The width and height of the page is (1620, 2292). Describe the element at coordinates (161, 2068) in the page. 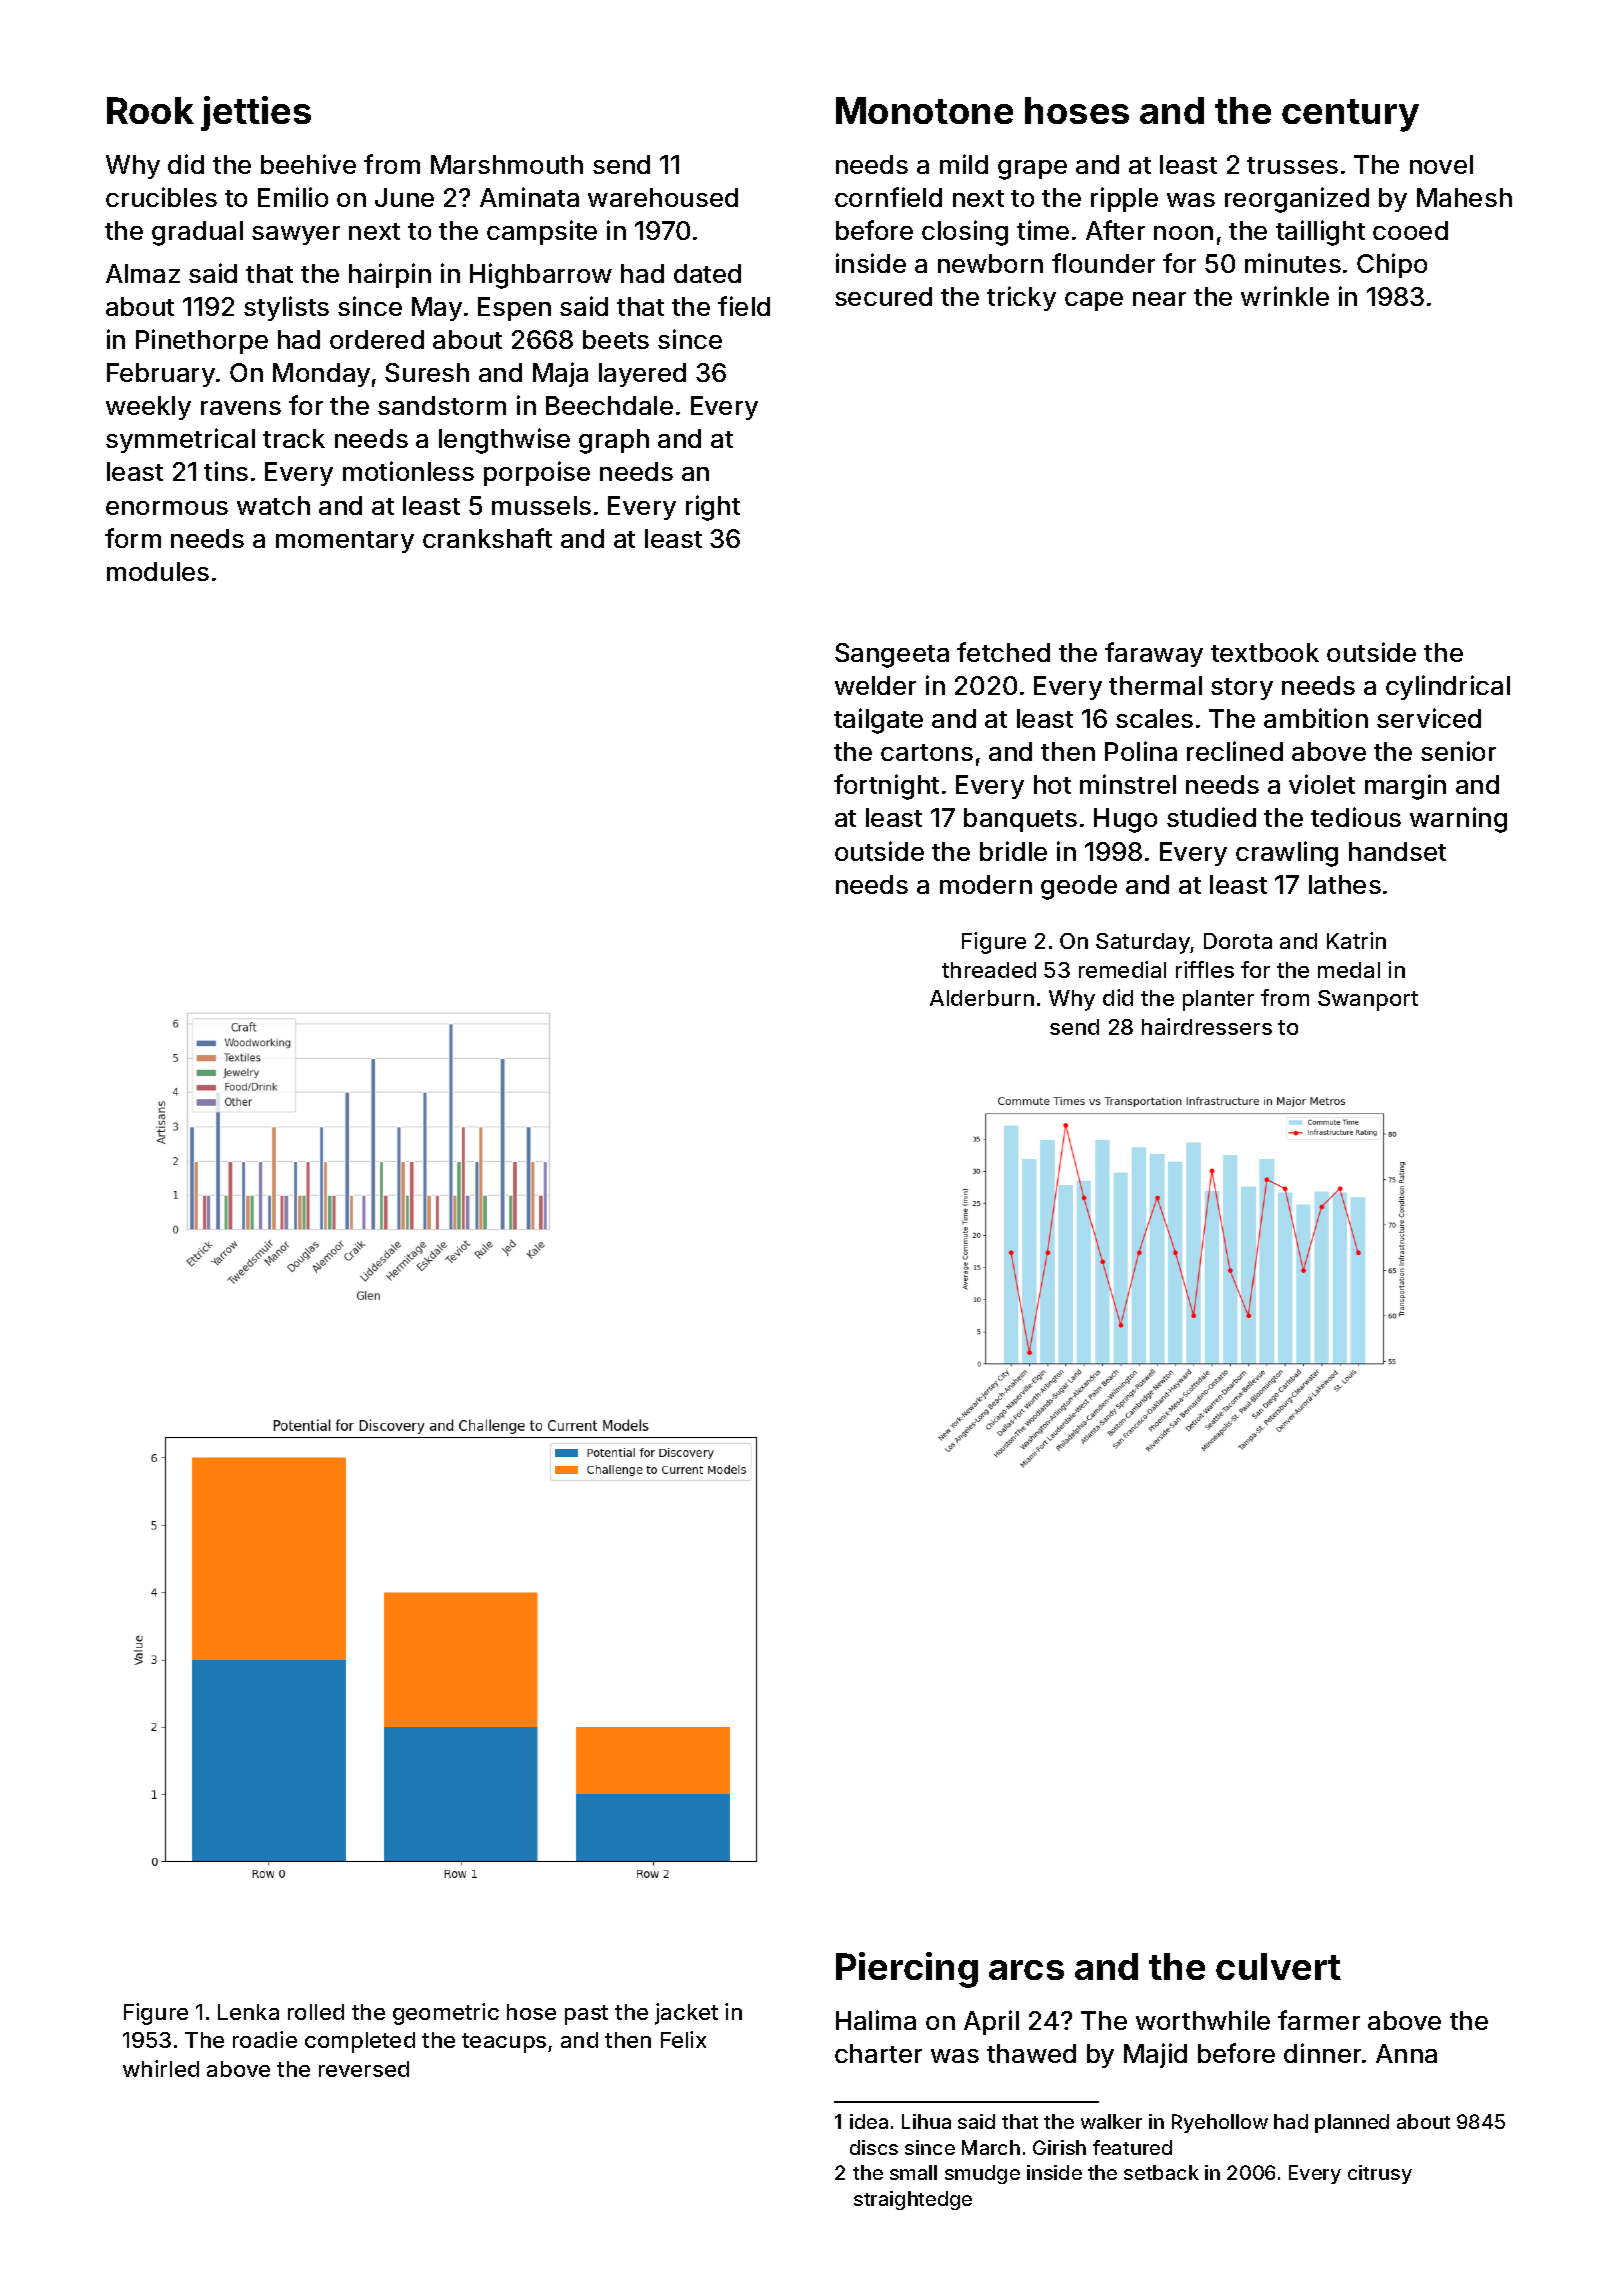

I see `whirled` at that location.
